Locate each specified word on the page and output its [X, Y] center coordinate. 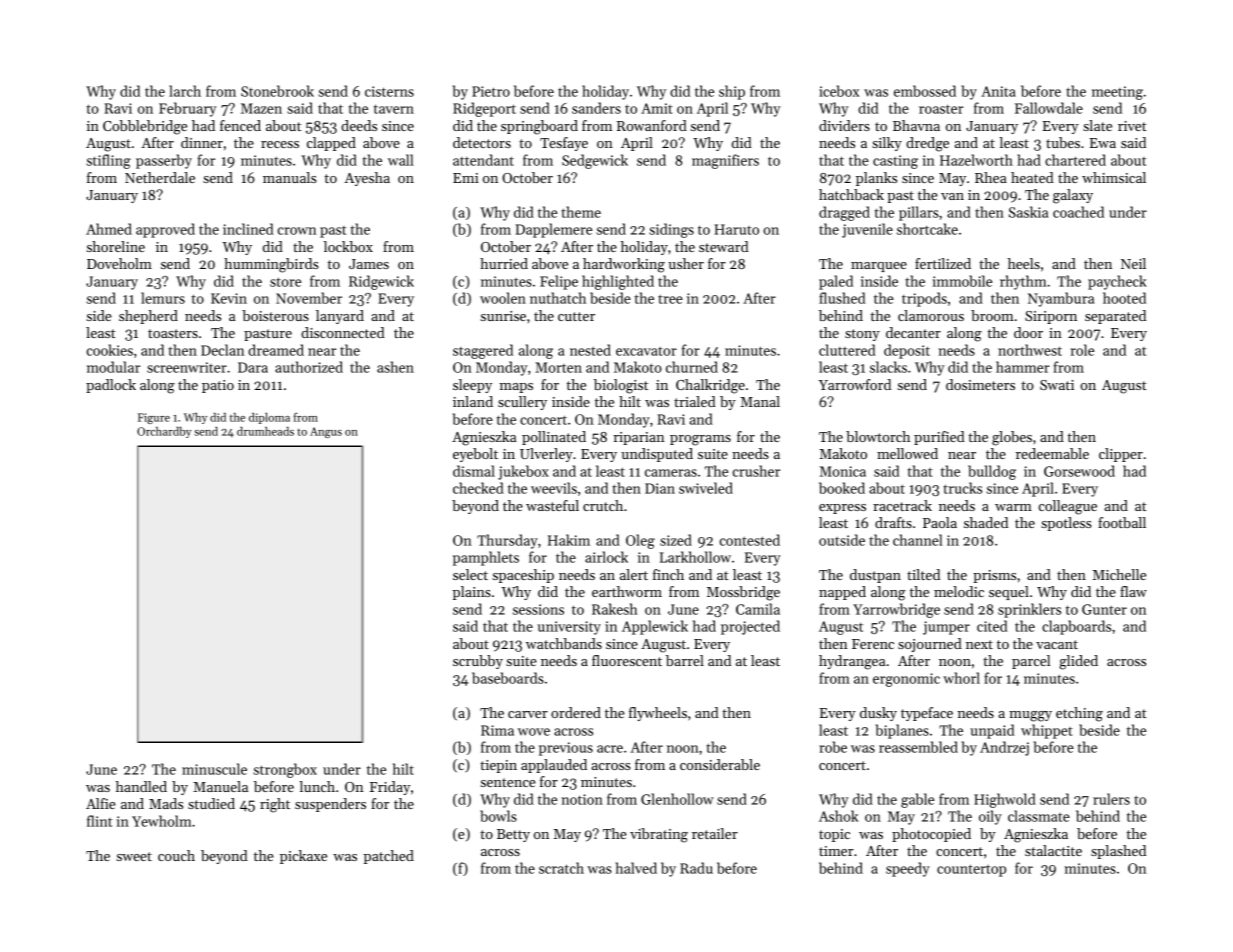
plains [472, 593]
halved [636, 868]
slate [1097, 125]
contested [750, 540]
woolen [503, 298]
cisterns [389, 91]
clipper [1121, 455]
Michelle [1119, 574]
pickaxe [303, 857]
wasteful [552, 505]
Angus [326, 432]
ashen [395, 367]
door [1028, 332]
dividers [844, 125]
